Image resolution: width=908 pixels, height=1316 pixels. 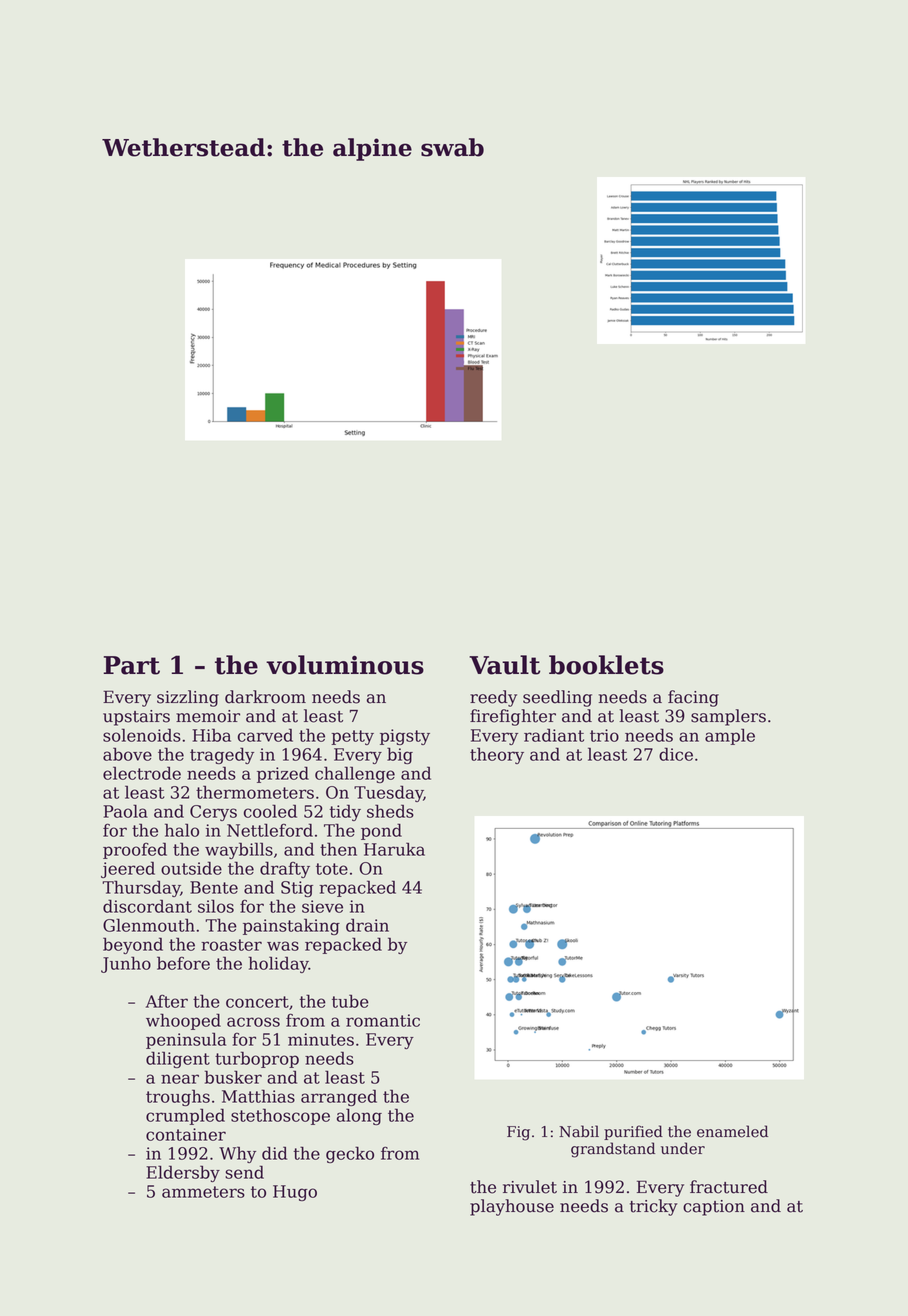 I want to click on purified, so click(x=633, y=1132).
